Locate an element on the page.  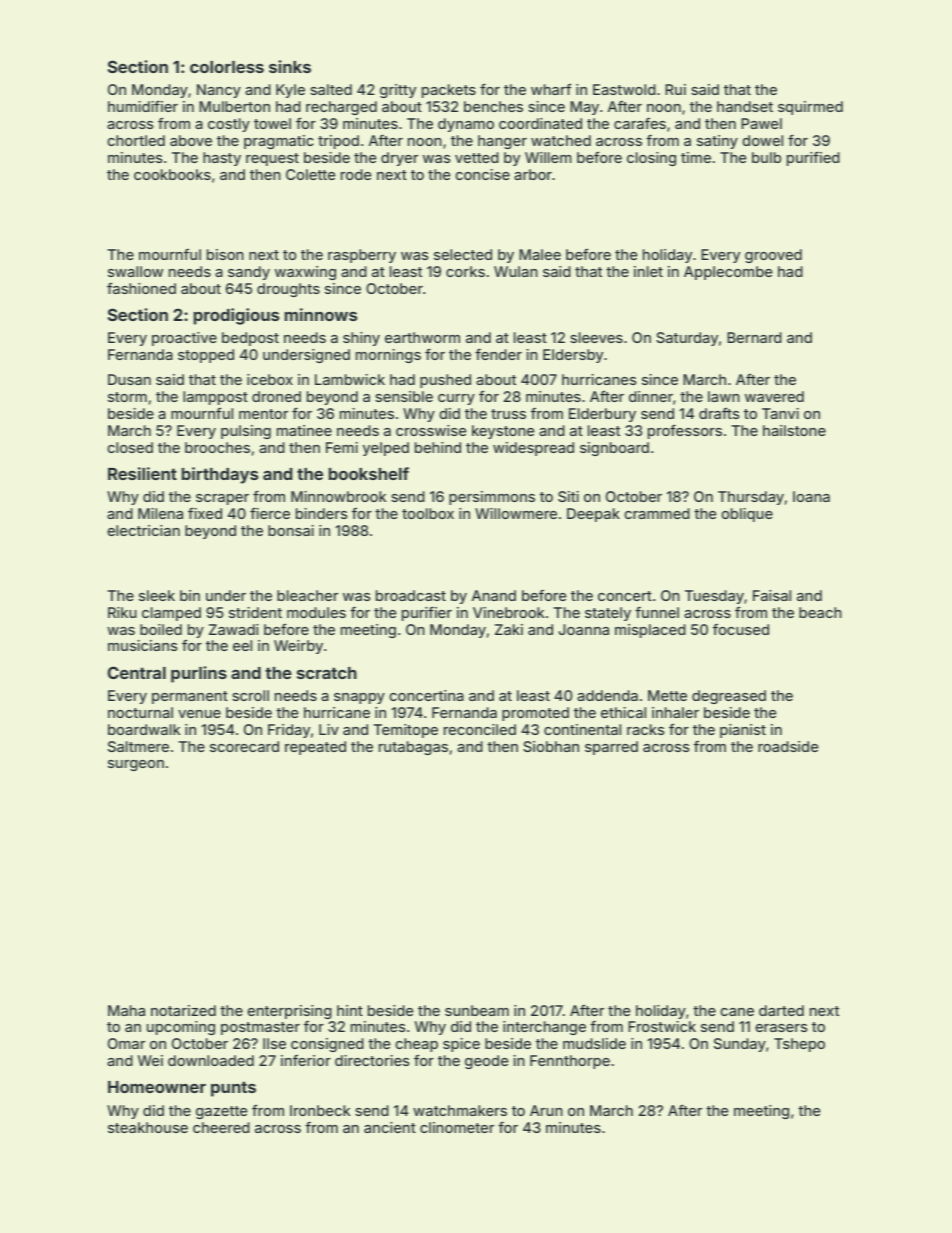
humidifier is located at coordinates (143, 106).
